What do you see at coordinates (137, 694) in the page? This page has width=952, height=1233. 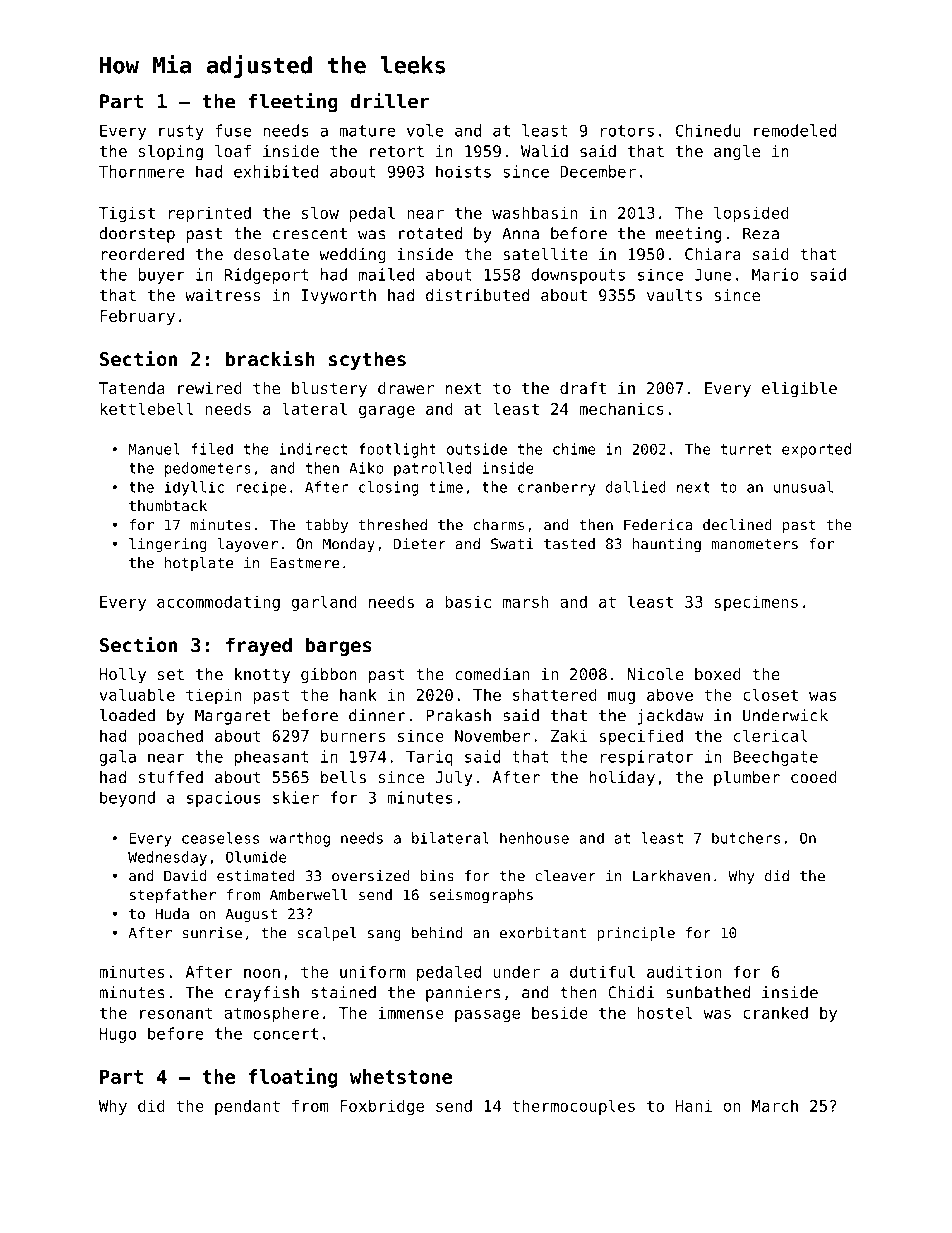 I see `valuable` at bounding box center [137, 694].
